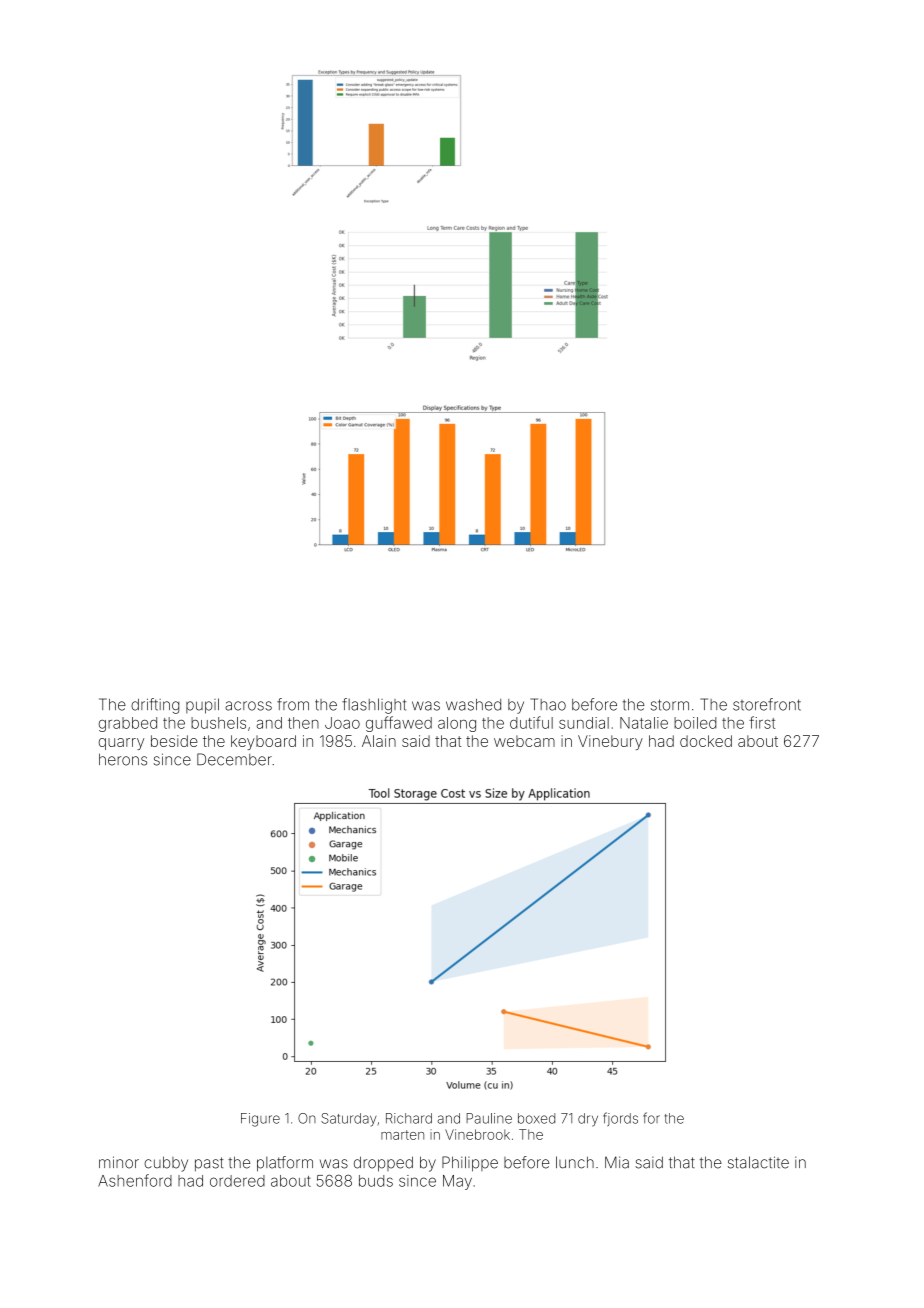  Describe the element at coordinates (379, 741) in the document. I see `Alain` at that location.
